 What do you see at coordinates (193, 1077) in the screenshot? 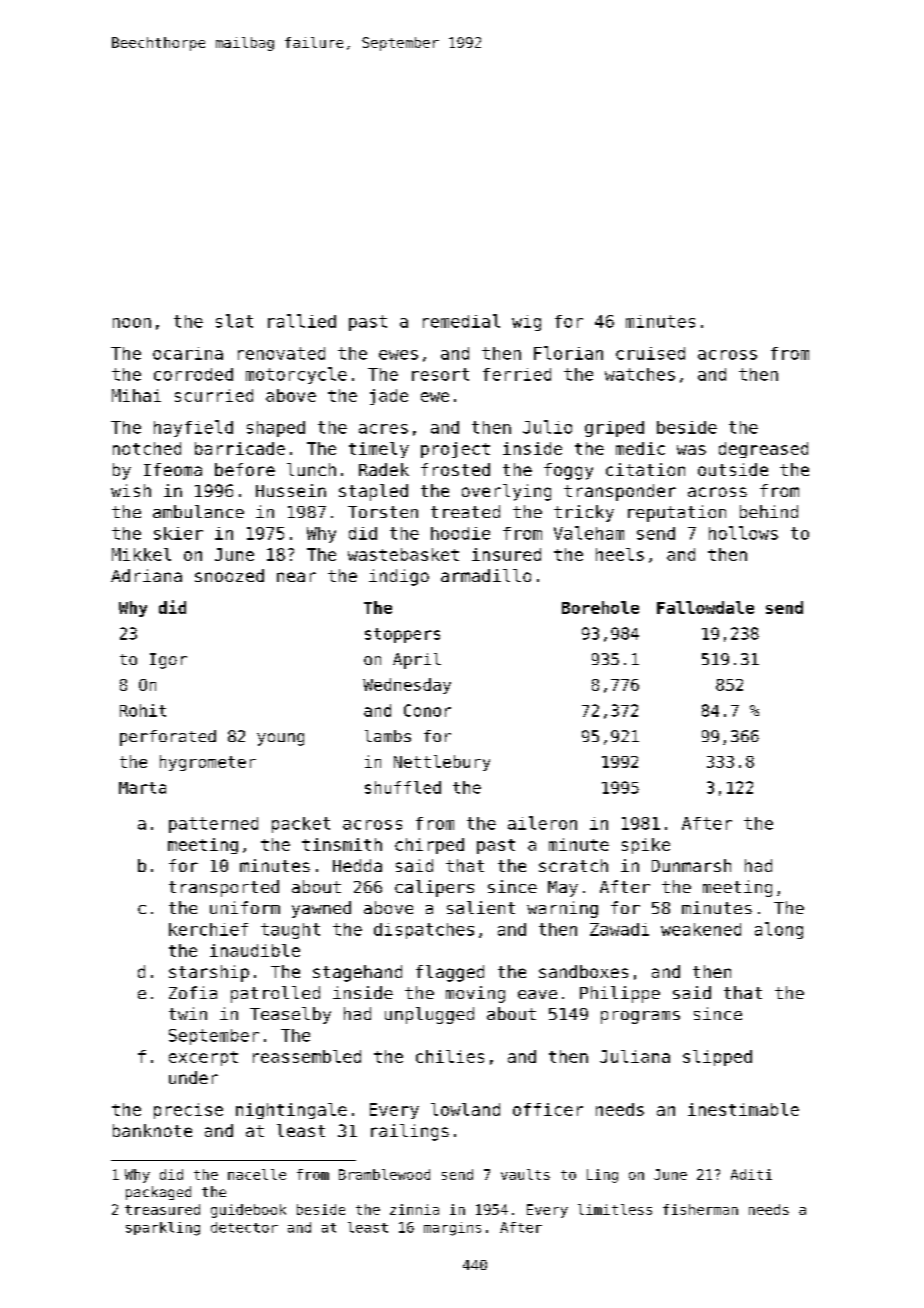
I see `under` at bounding box center [193, 1077].
